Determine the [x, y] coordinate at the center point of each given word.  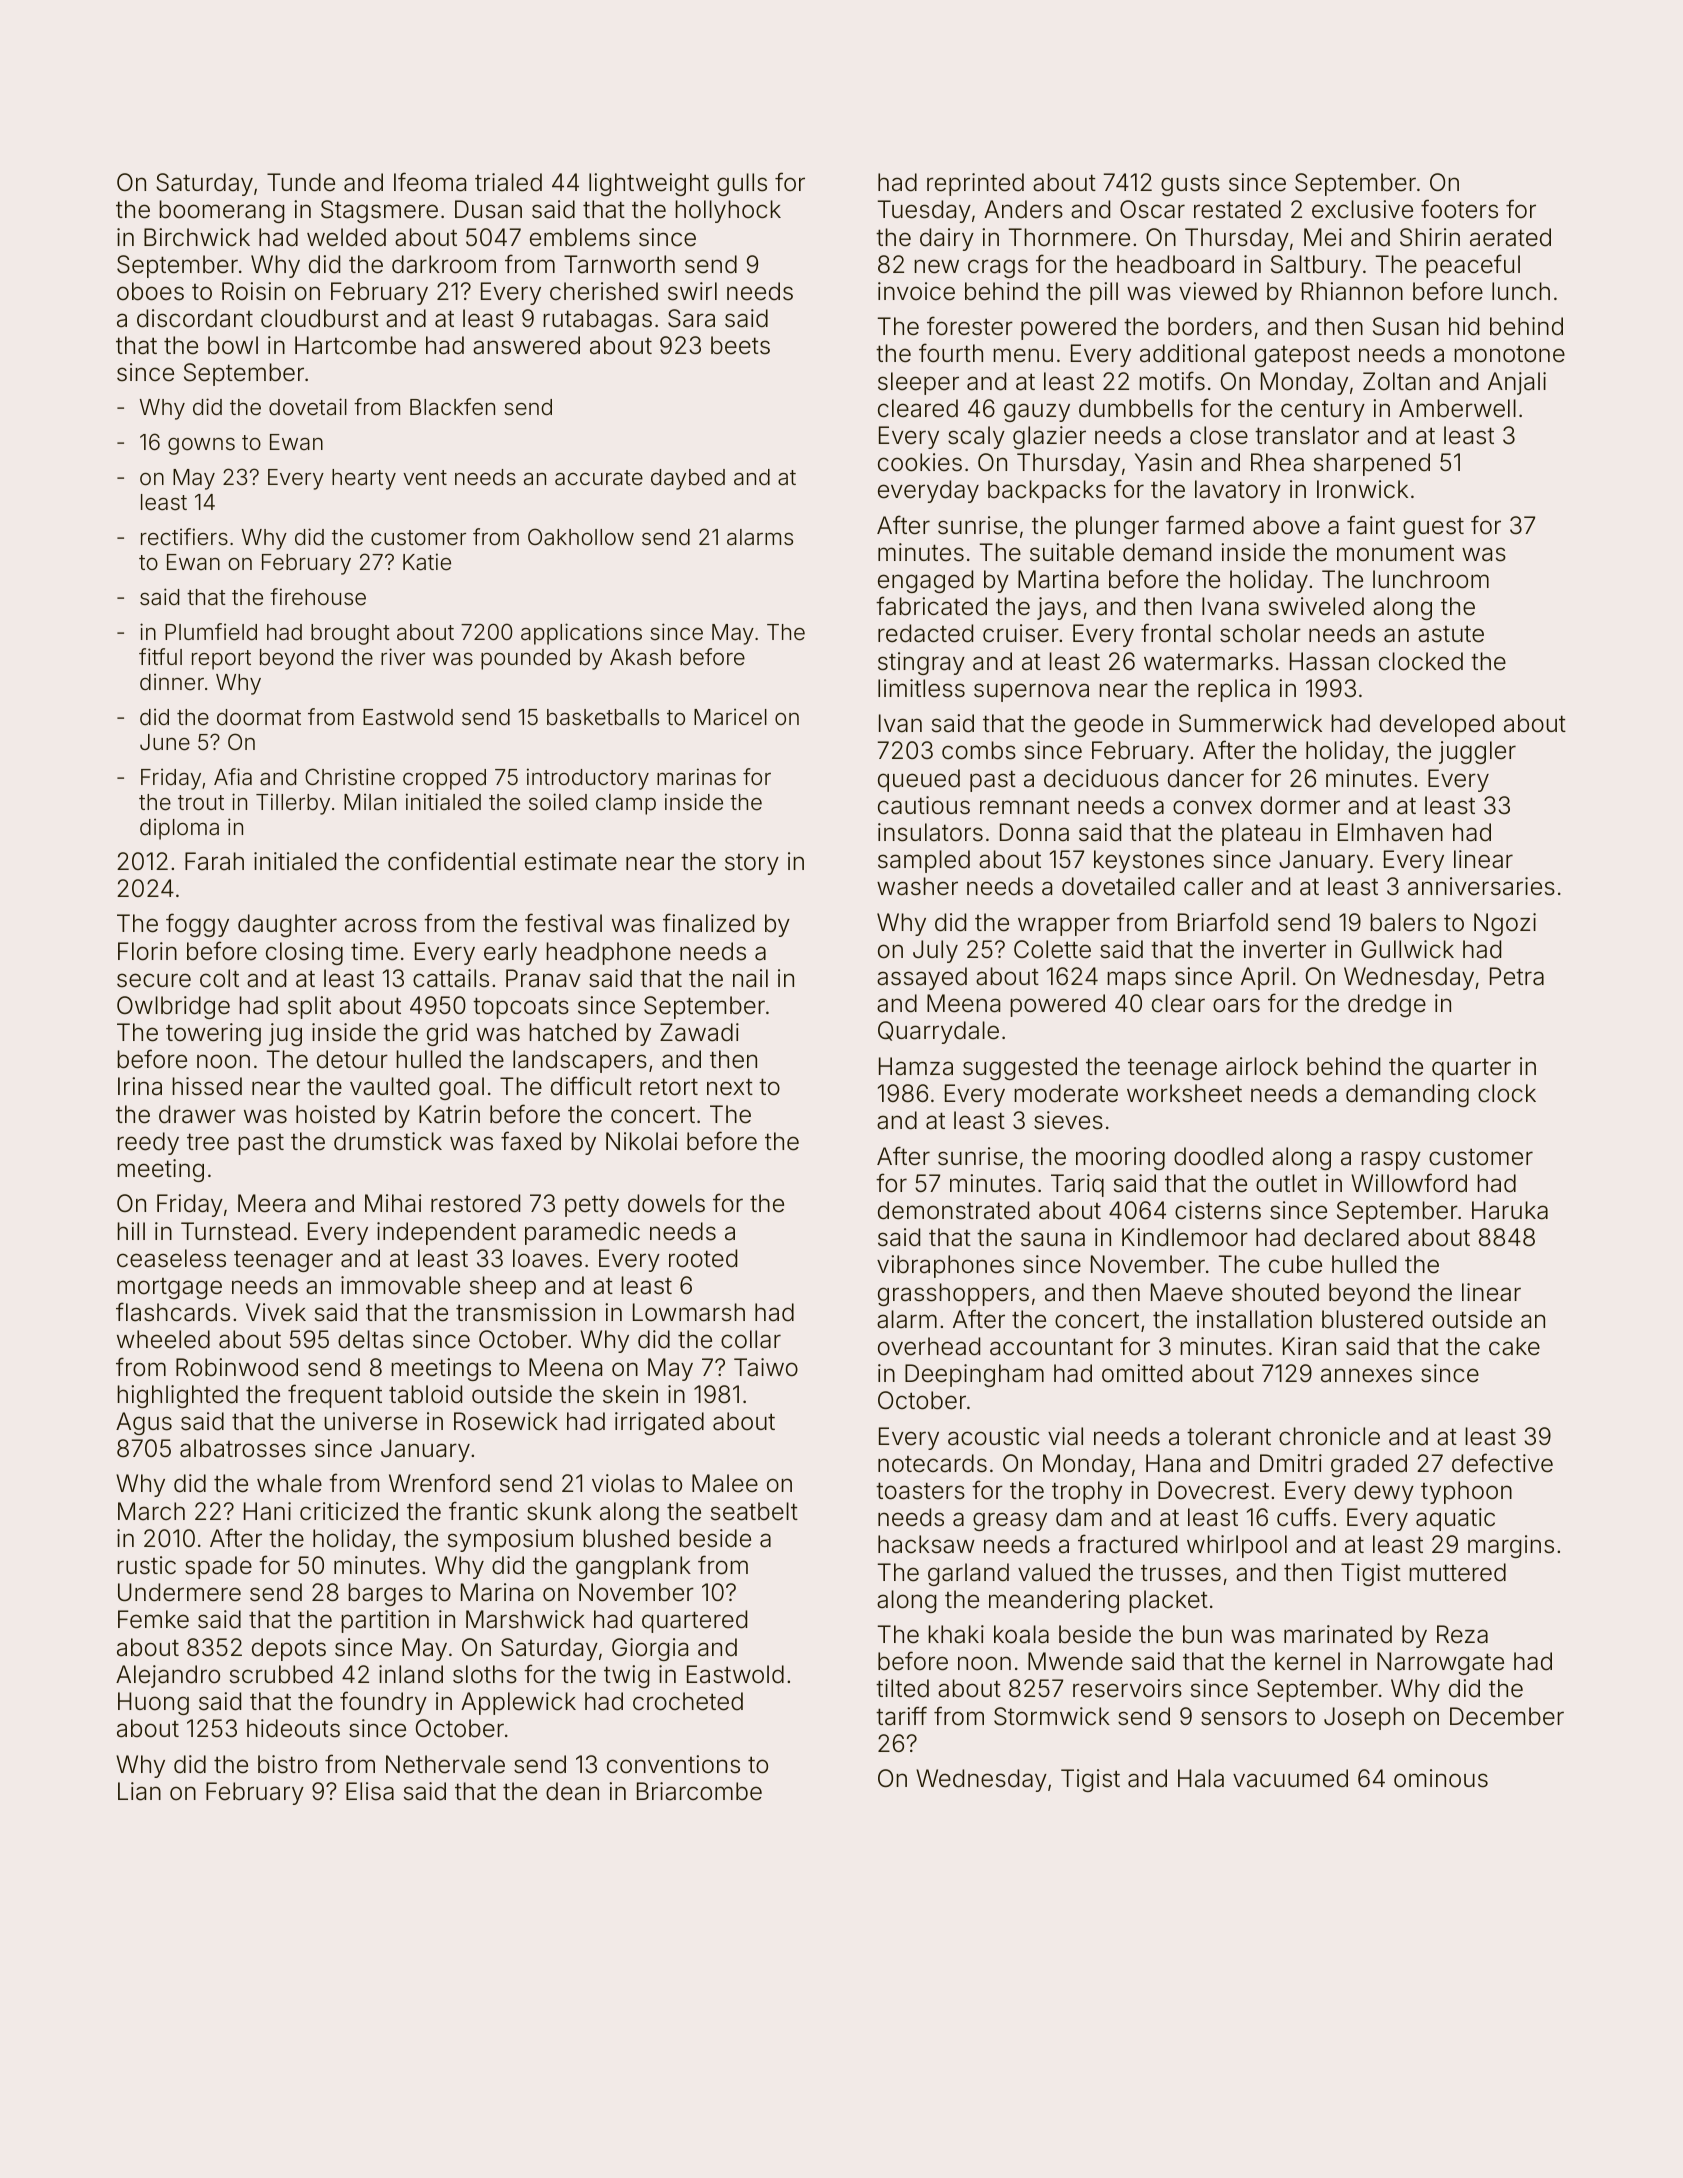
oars [1236, 1005]
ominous [1441, 1778]
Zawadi [699, 1032]
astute [1451, 634]
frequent [335, 1396]
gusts [1190, 185]
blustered [1372, 1319]
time [374, 951]
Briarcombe [699, 1791]
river [403, 657]
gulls [742, 184]
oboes [150, 291]
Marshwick [525, 1619]
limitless [921, 688]
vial [1065, 1436]
